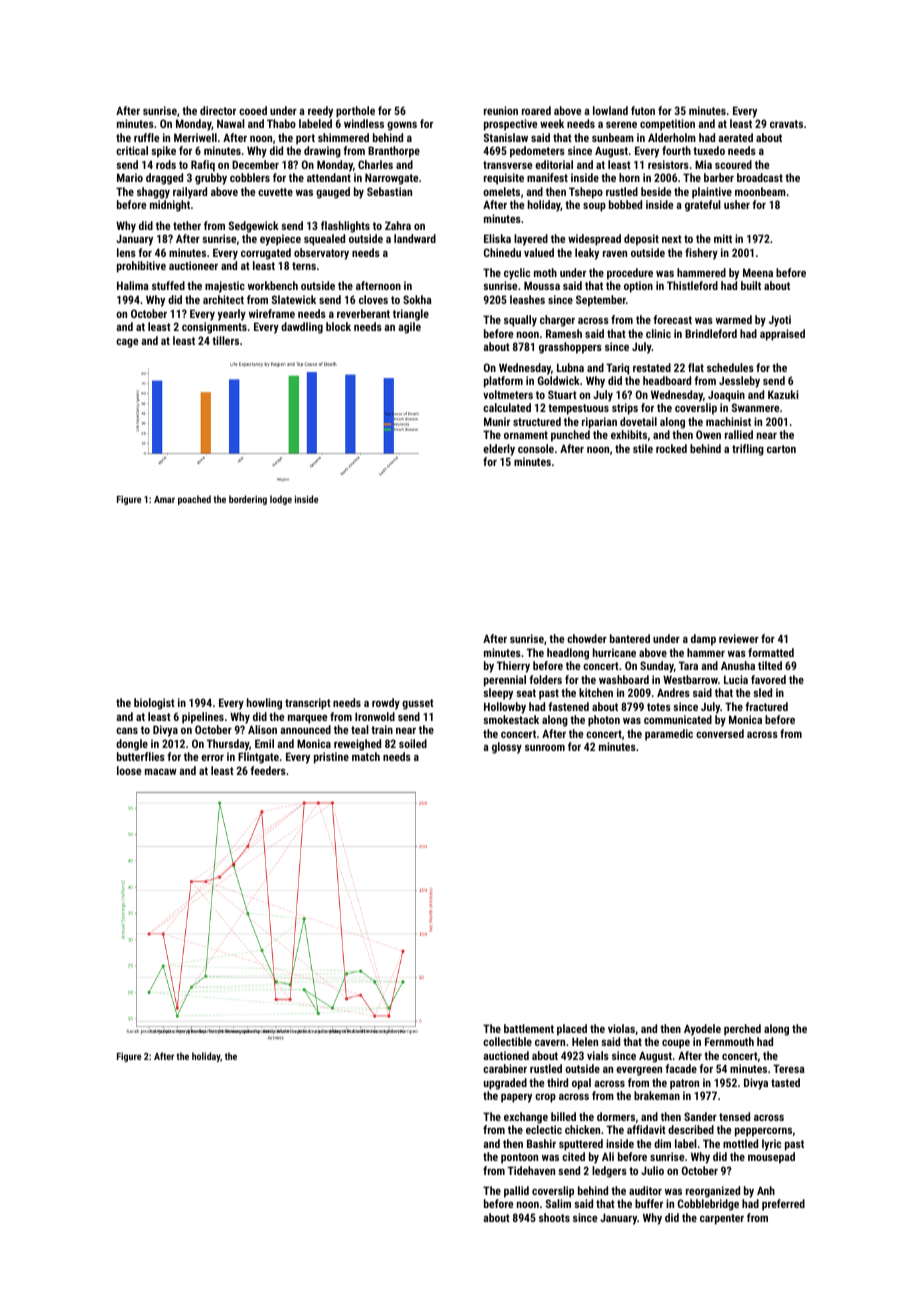 The width and height of the document is (924, 1308). Describe the element at coordinates (132, 150) in the document. I see `critical` at that location.
